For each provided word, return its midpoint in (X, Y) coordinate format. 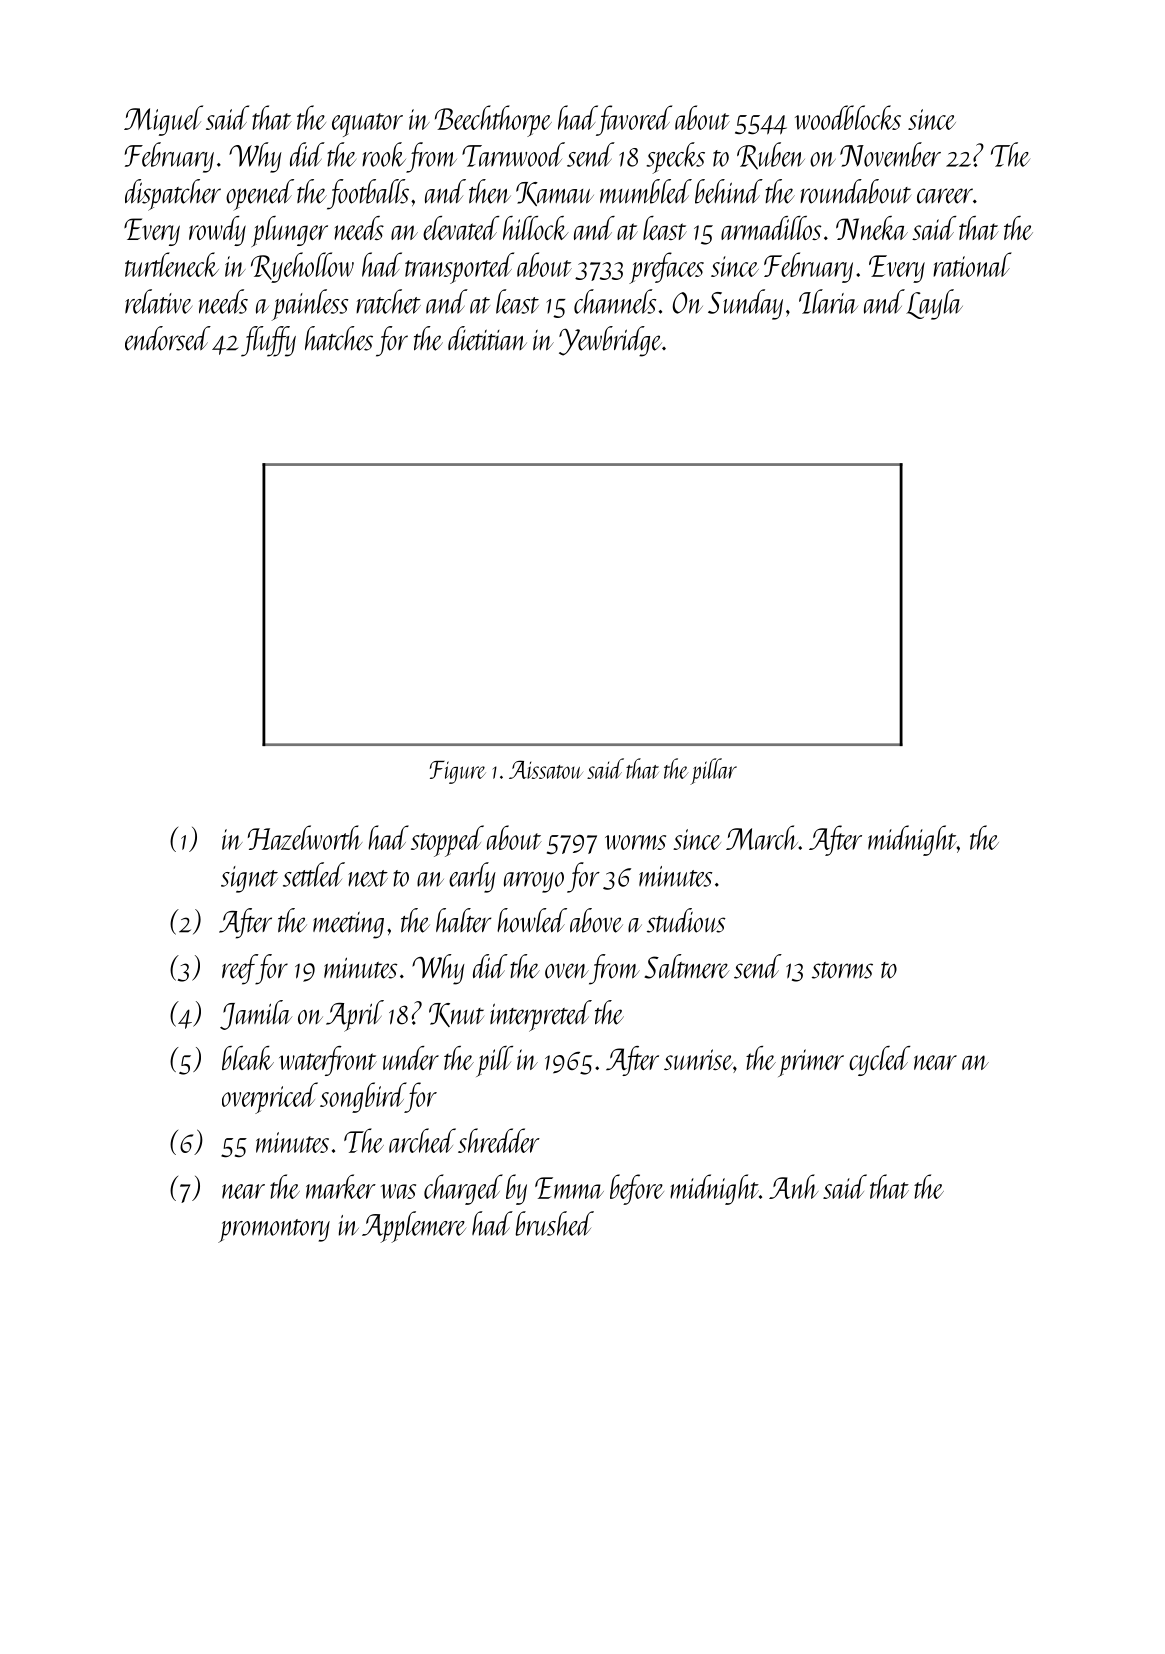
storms (842, 970)
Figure (458, 772)
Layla (934, 304)
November (890, 154)
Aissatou (546, 769)
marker (341, 1186)
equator (367, 125)
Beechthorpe (493, 121)
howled (532, 920)
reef (239, 969)
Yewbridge (610, 341)
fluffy (268, 341)
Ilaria (828, 301)
